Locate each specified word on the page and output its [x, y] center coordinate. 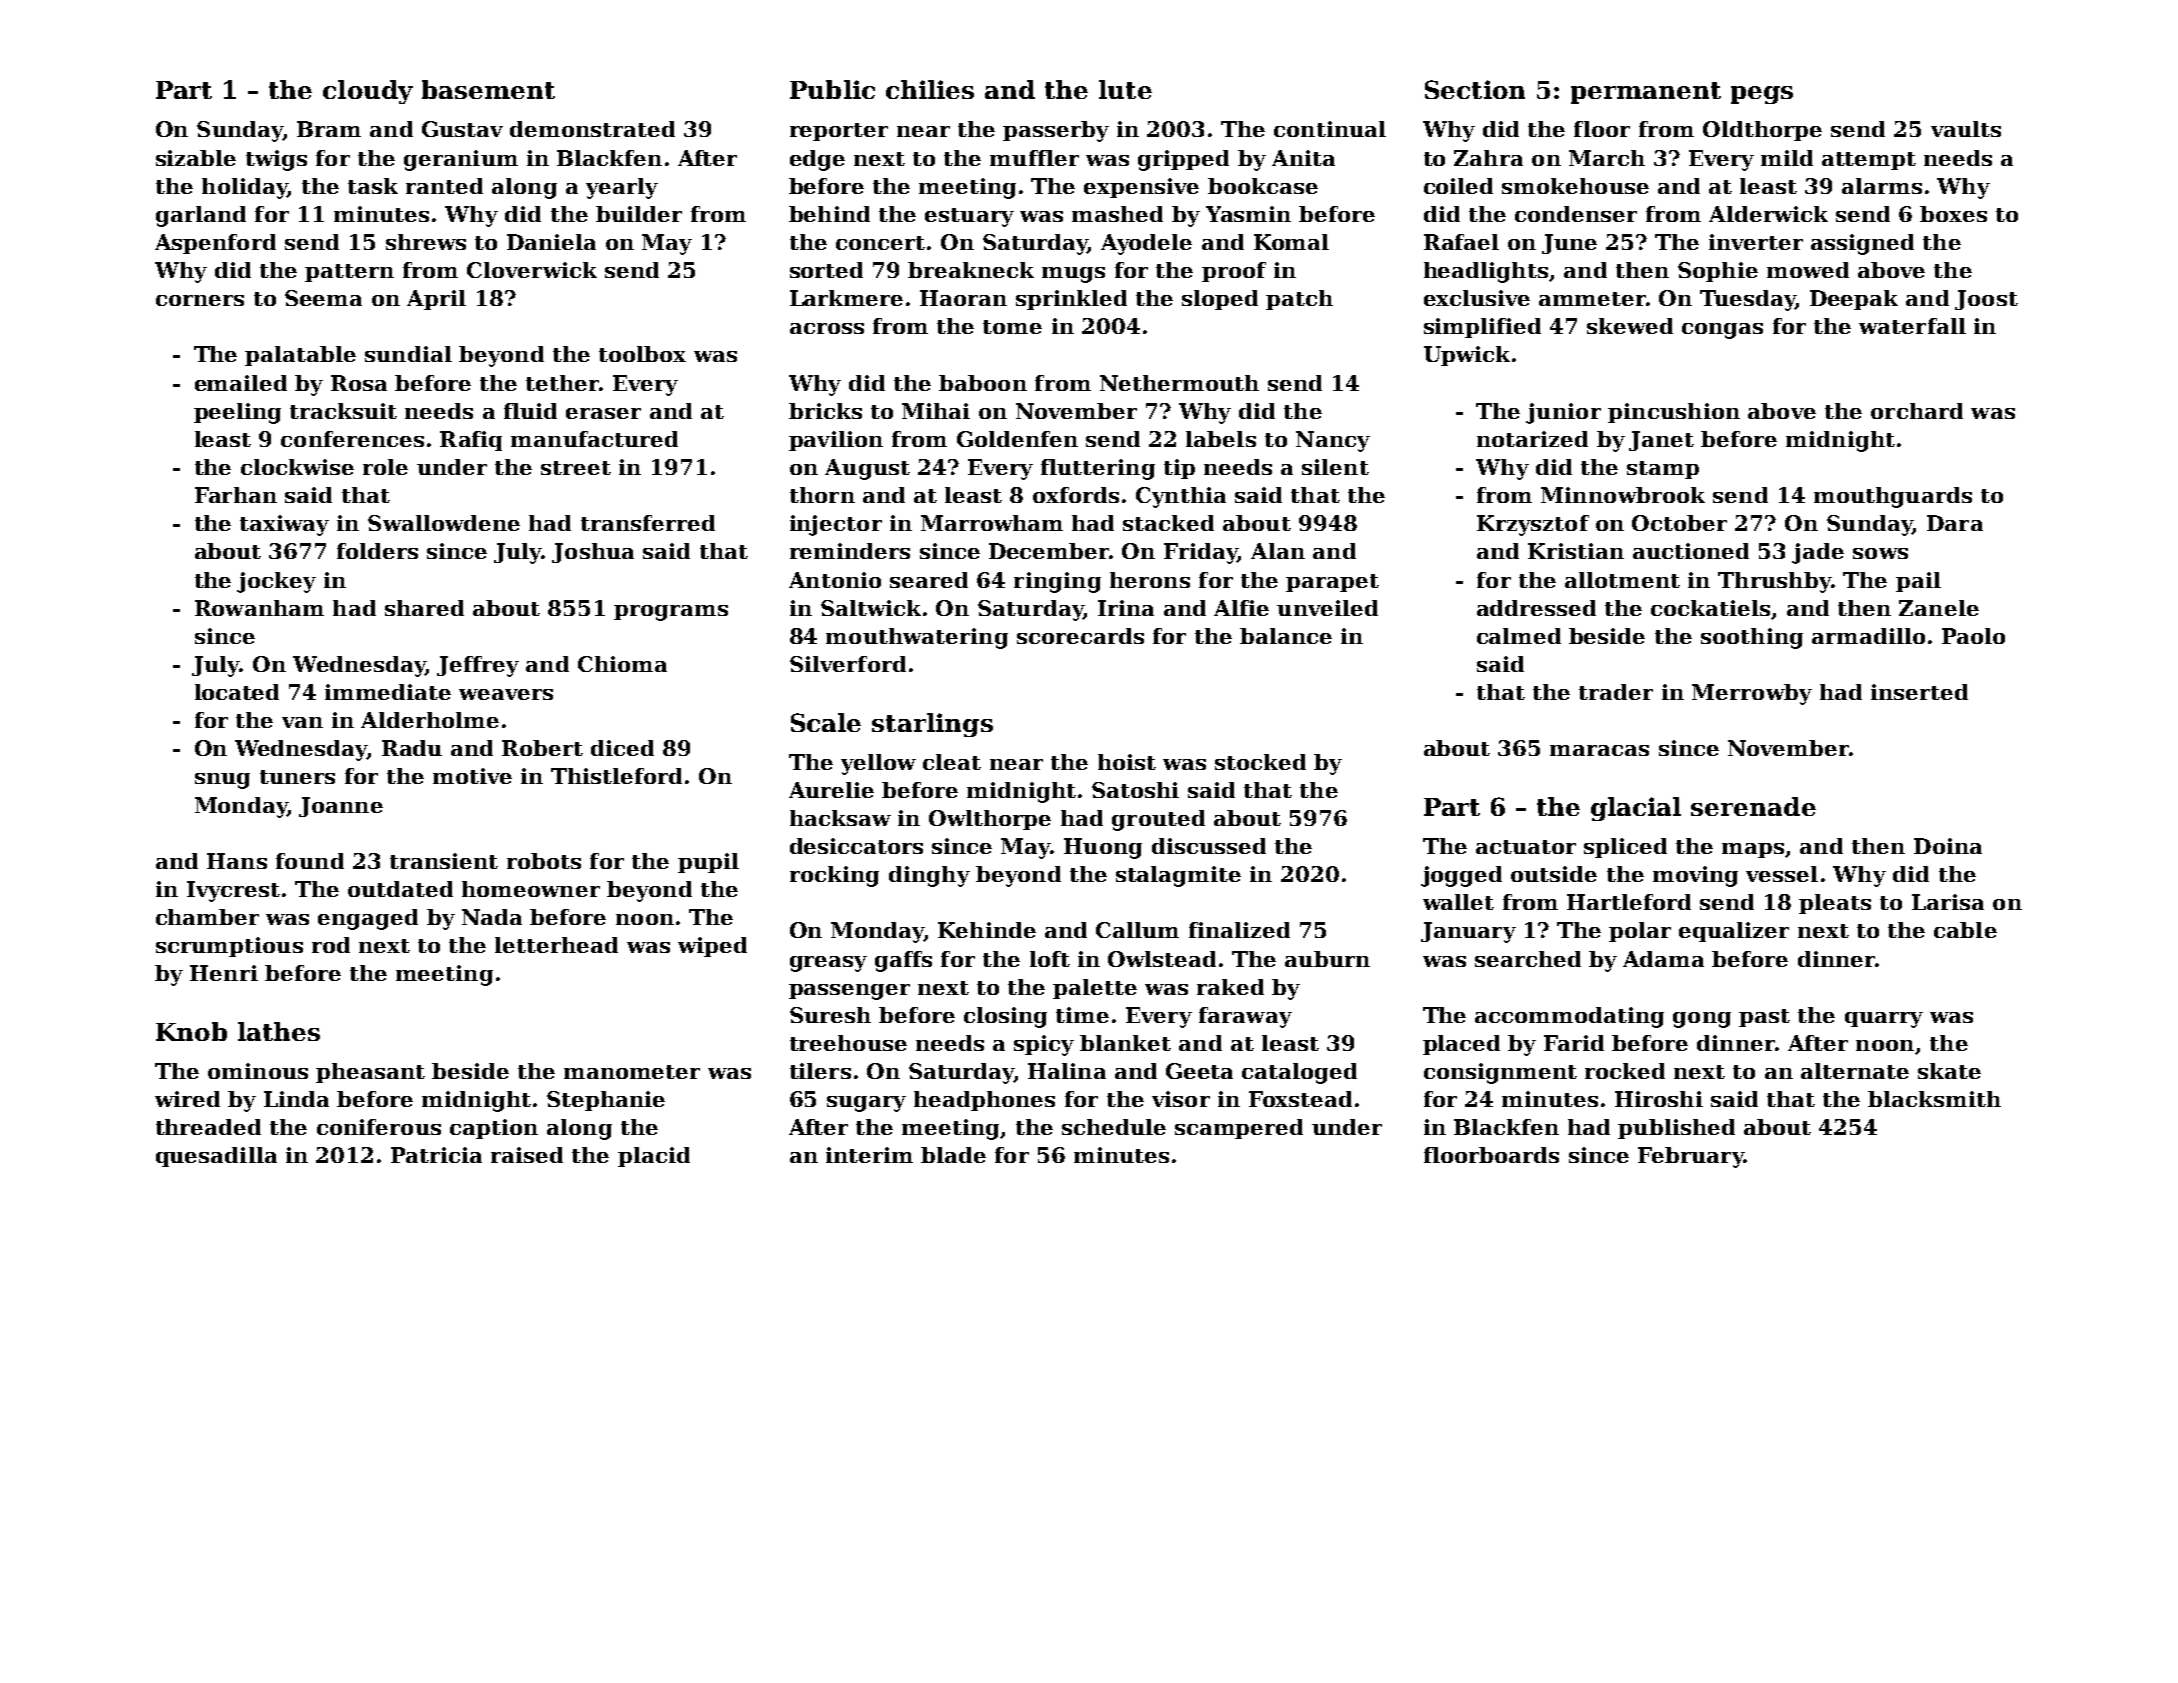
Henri [224, 973]
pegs [1762, 95]
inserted [1919, 692]
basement [488, 89]
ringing [1057, 582]
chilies [930, 89]
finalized [1239, 930]
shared [424, 608]
